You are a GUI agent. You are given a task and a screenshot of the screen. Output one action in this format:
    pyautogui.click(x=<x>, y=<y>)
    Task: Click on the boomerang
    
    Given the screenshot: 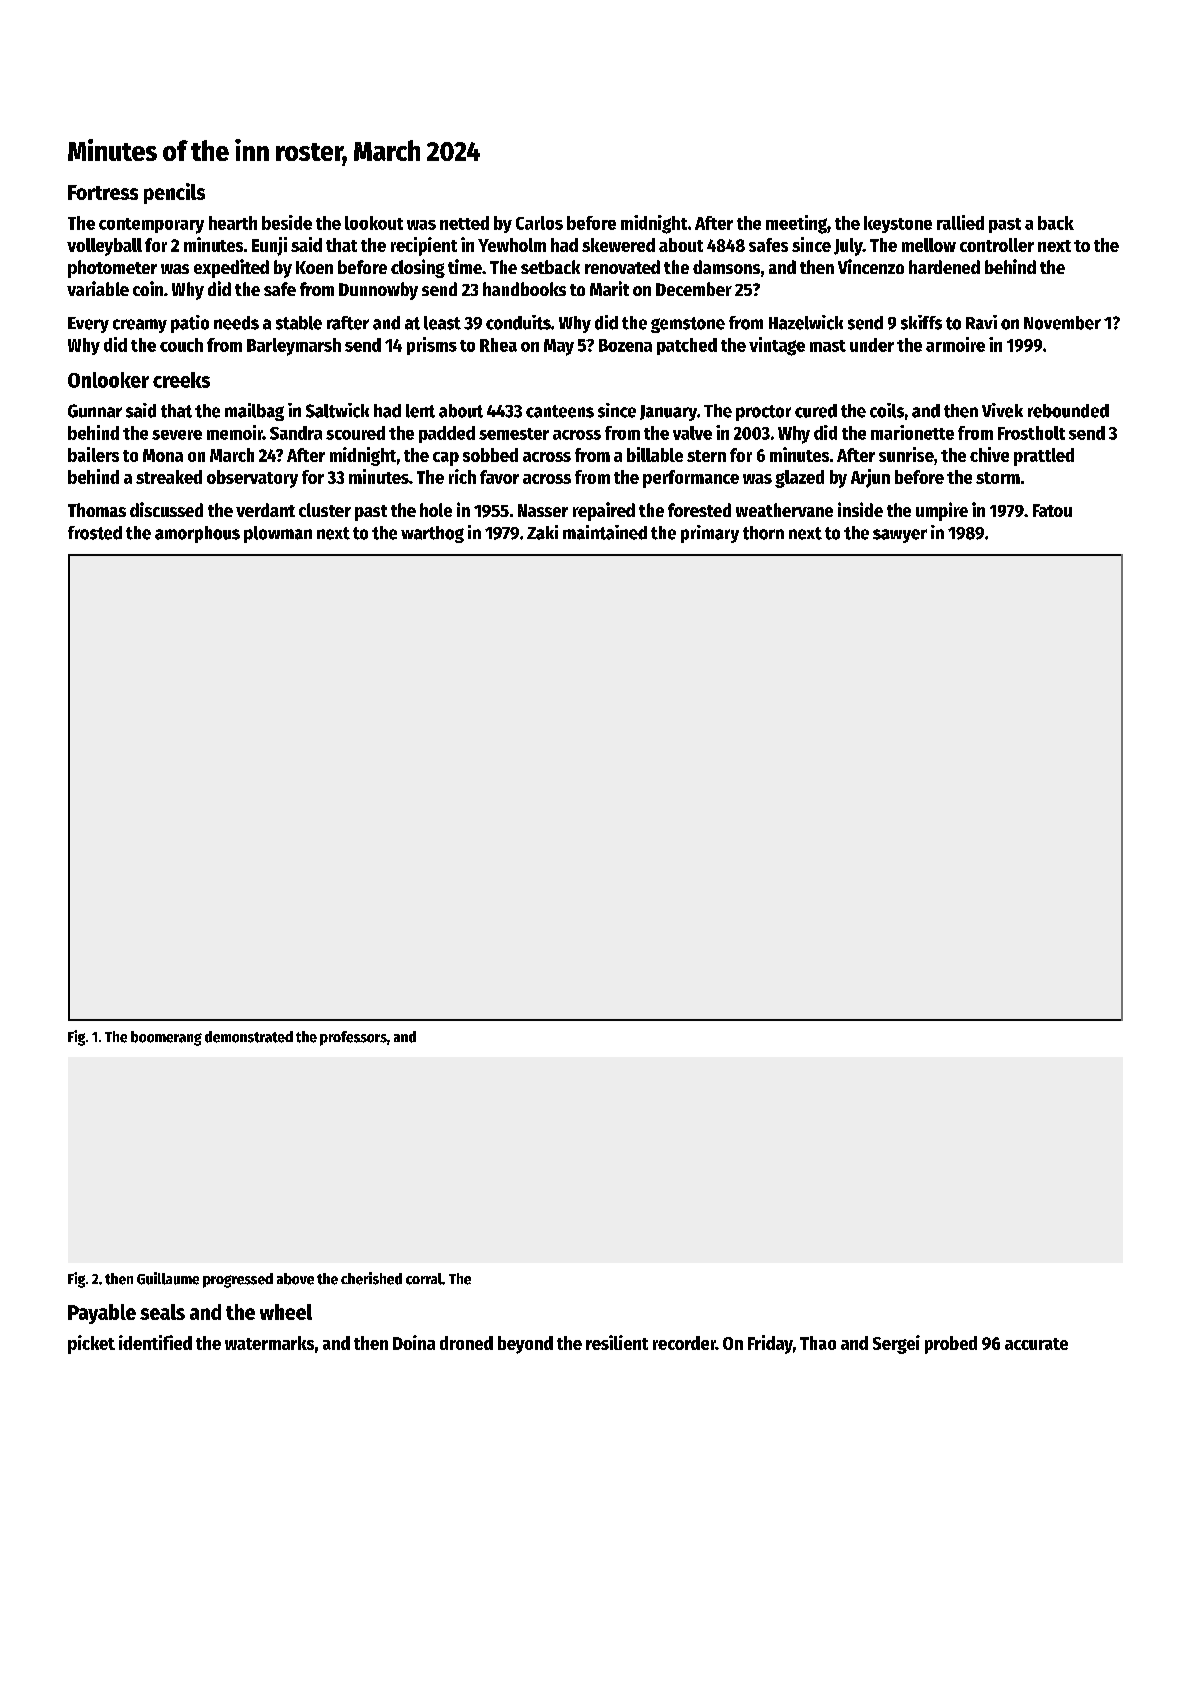 What is the action you would take?
    pyautogui.click(x=166, y=1038)
